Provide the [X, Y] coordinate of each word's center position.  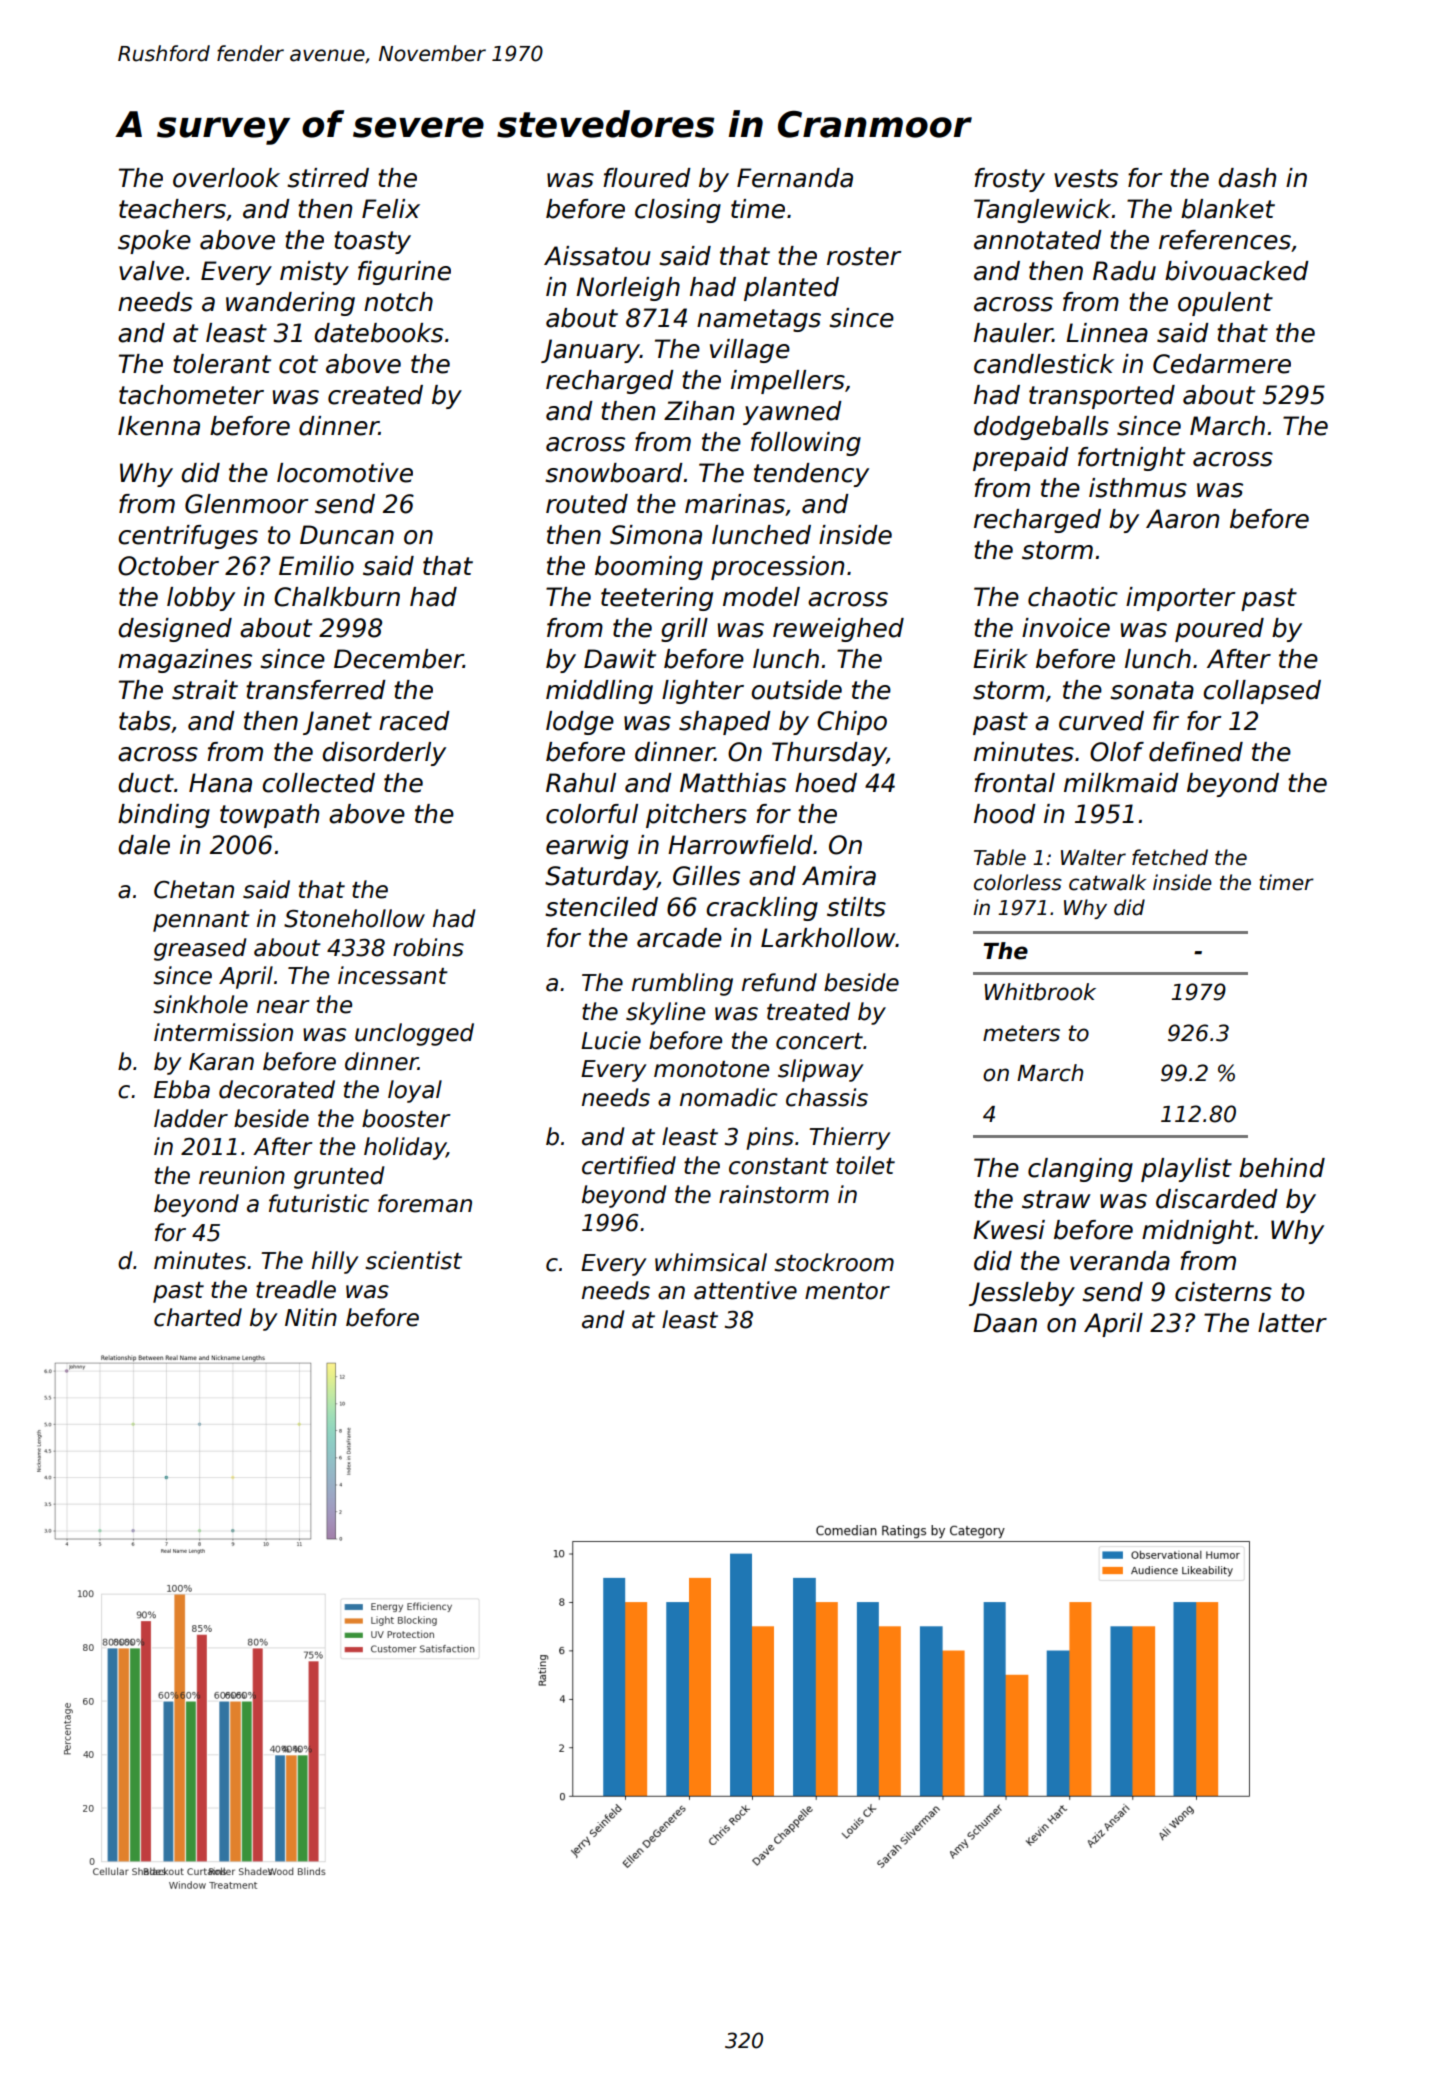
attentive [745, 1290]
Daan [1005, 1323]
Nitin [311, 1317]
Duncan [347, 535]
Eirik [1000, 658]
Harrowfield [740, 845]
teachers [172, 209]
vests [1086, 178]
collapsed [1262, 692]
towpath [269, 816]
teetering [657, 599]
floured [647, 178]
